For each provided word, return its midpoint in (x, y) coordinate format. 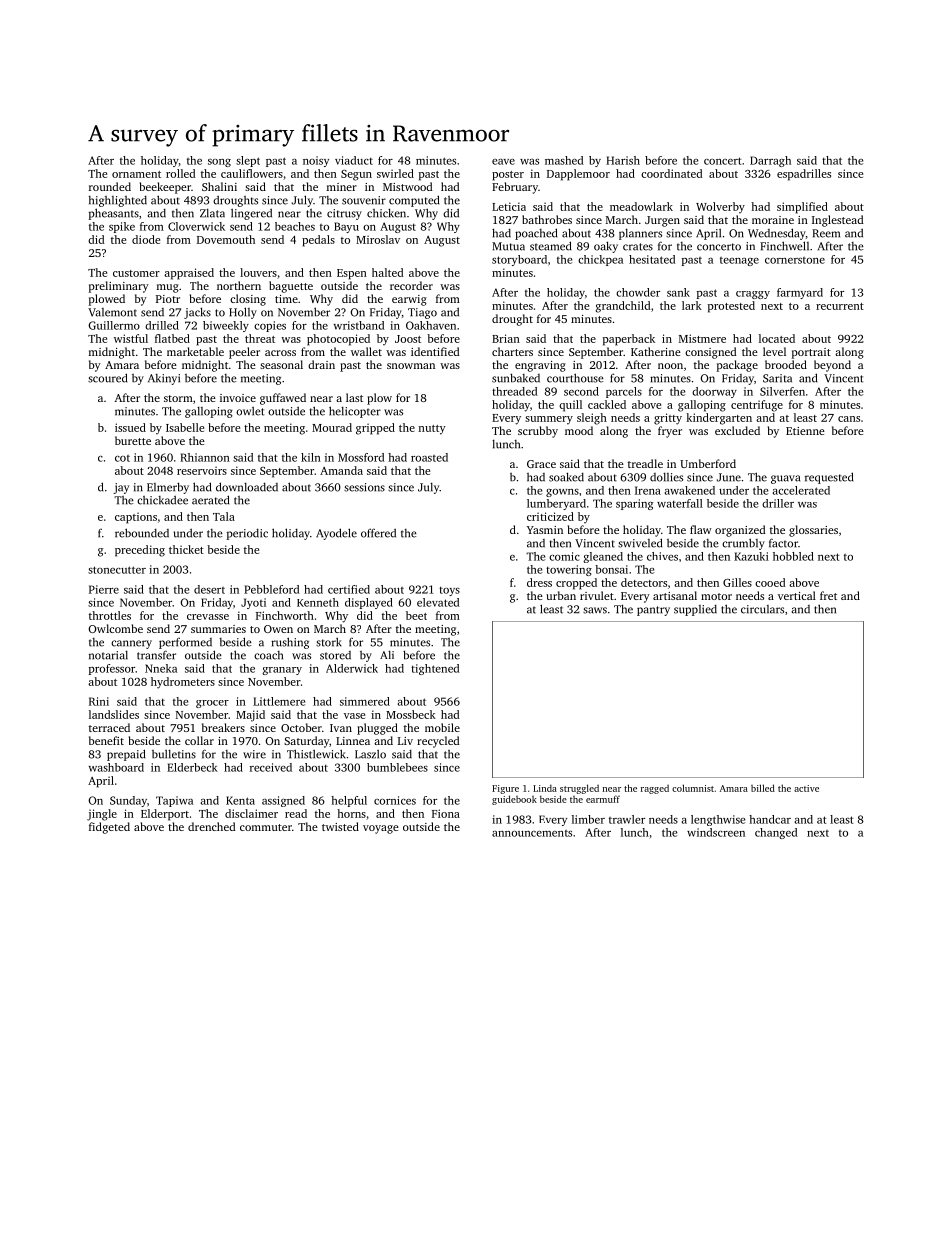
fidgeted (109, 828)
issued (130, 427)
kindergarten (719, 419)
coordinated (672, 173)
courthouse (575, 378)
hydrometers (183, 683)
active (806, 788)
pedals (318, 241)
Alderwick (352, 668)
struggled (579, 789)
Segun (356, 175)
